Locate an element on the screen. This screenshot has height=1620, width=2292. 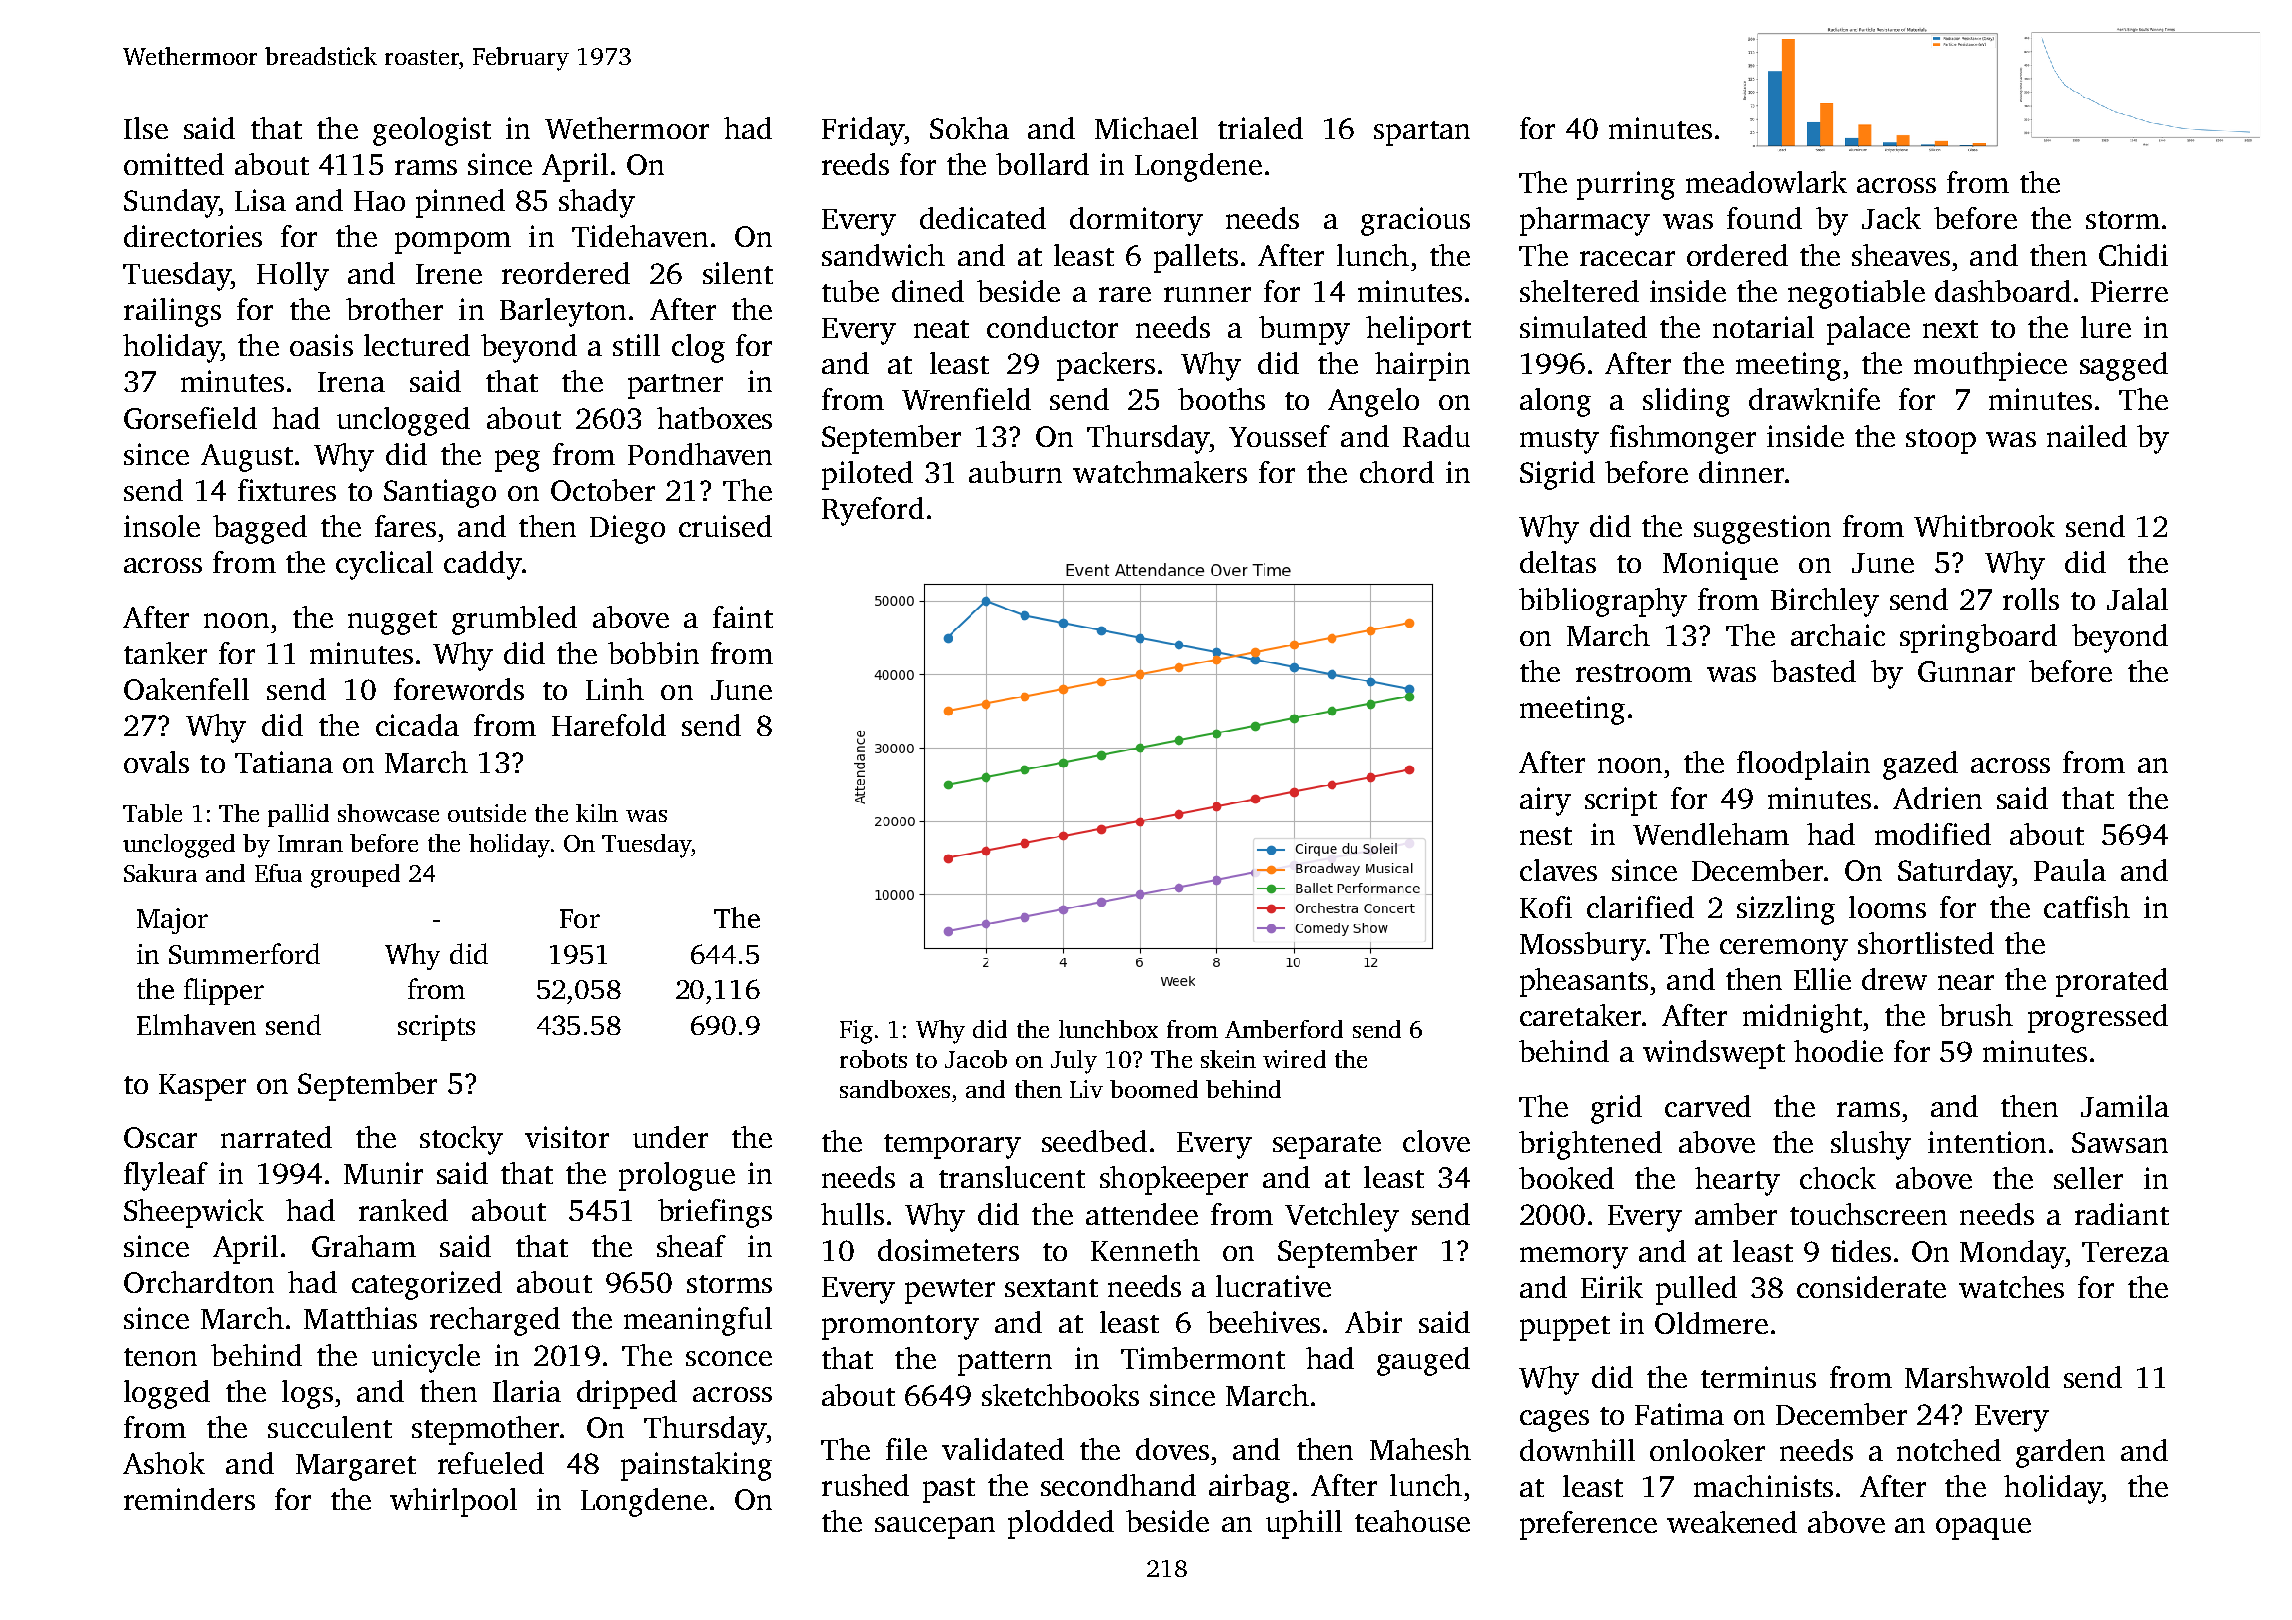
skein is located at coordinates (1228, 1059).
